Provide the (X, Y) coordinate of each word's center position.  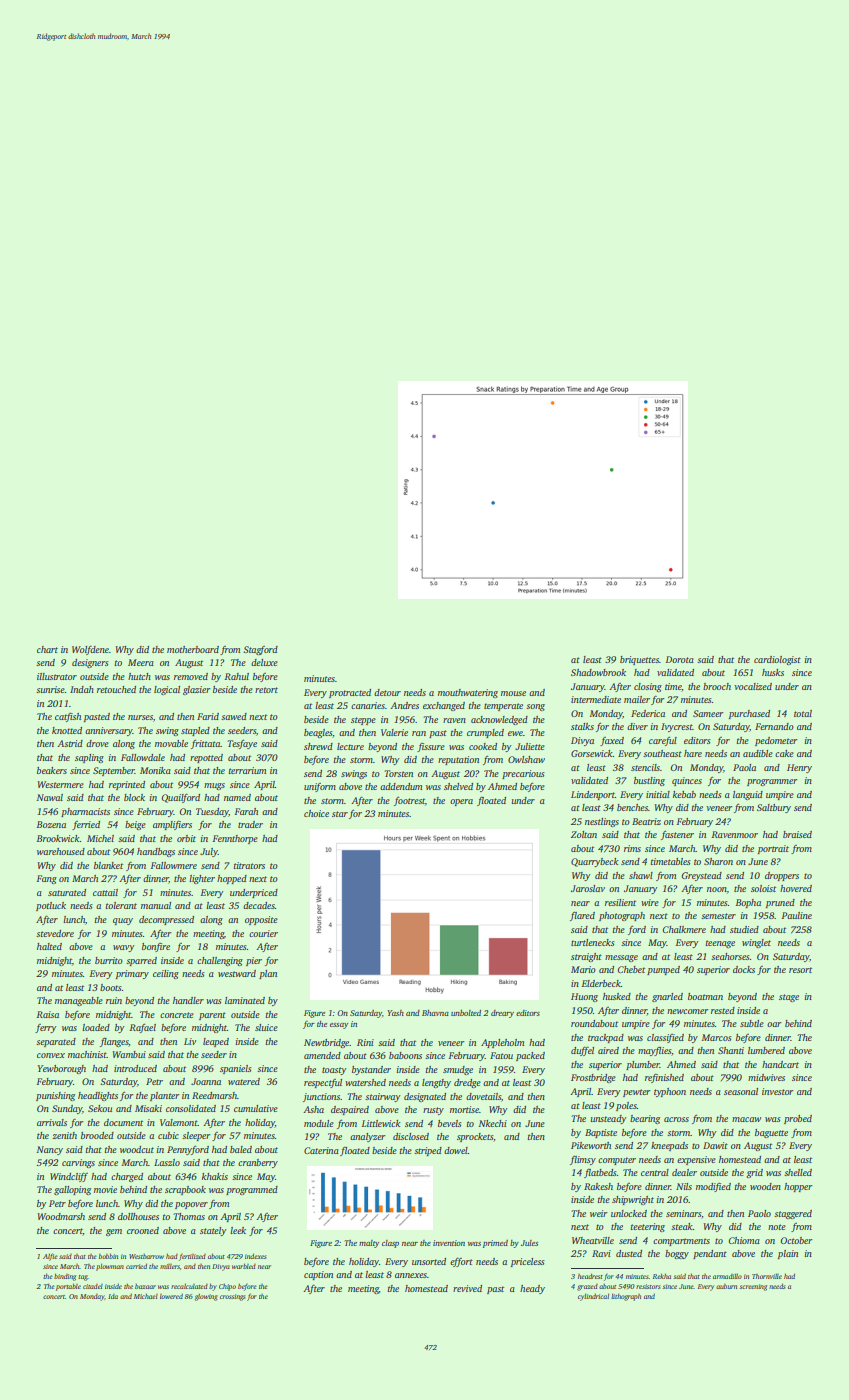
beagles (318, 733)
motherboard (193, 649)
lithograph (626, 1297)
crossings (233, 1297)
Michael (146, 1296)
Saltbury (774, 808)
